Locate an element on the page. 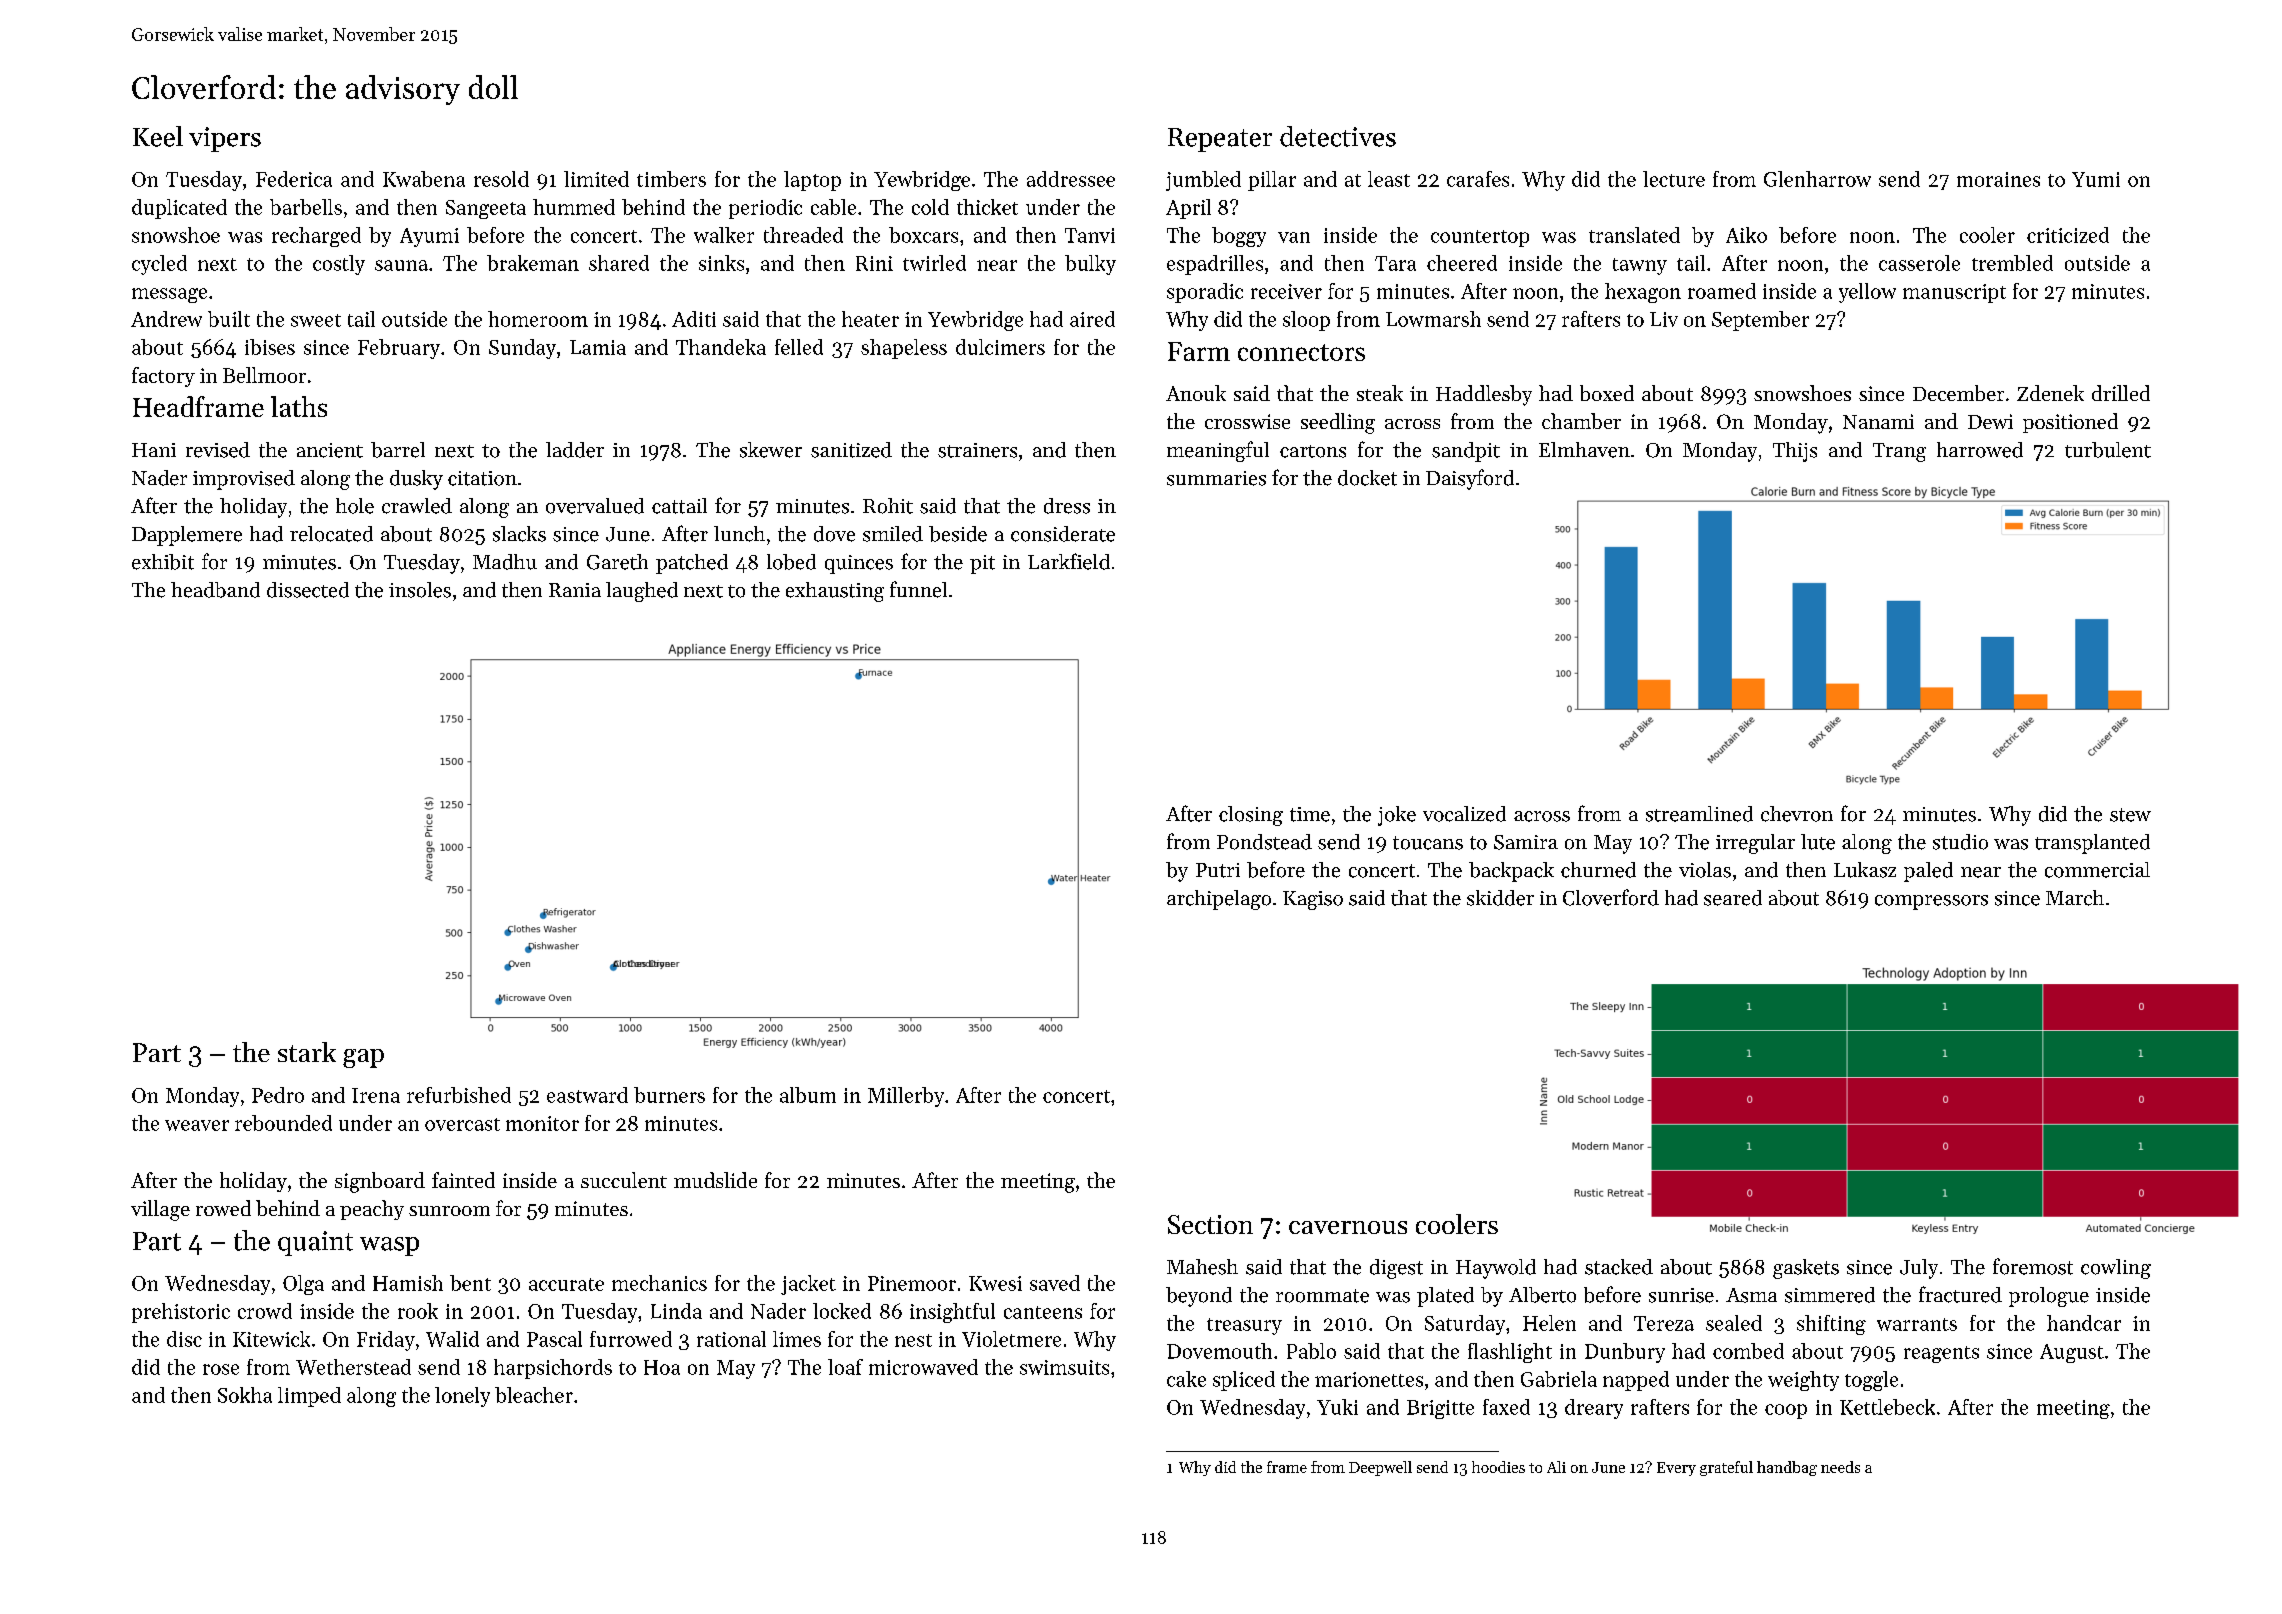 This page has height=1614, width=2282. gap is located at coordinates (363, 1058).
